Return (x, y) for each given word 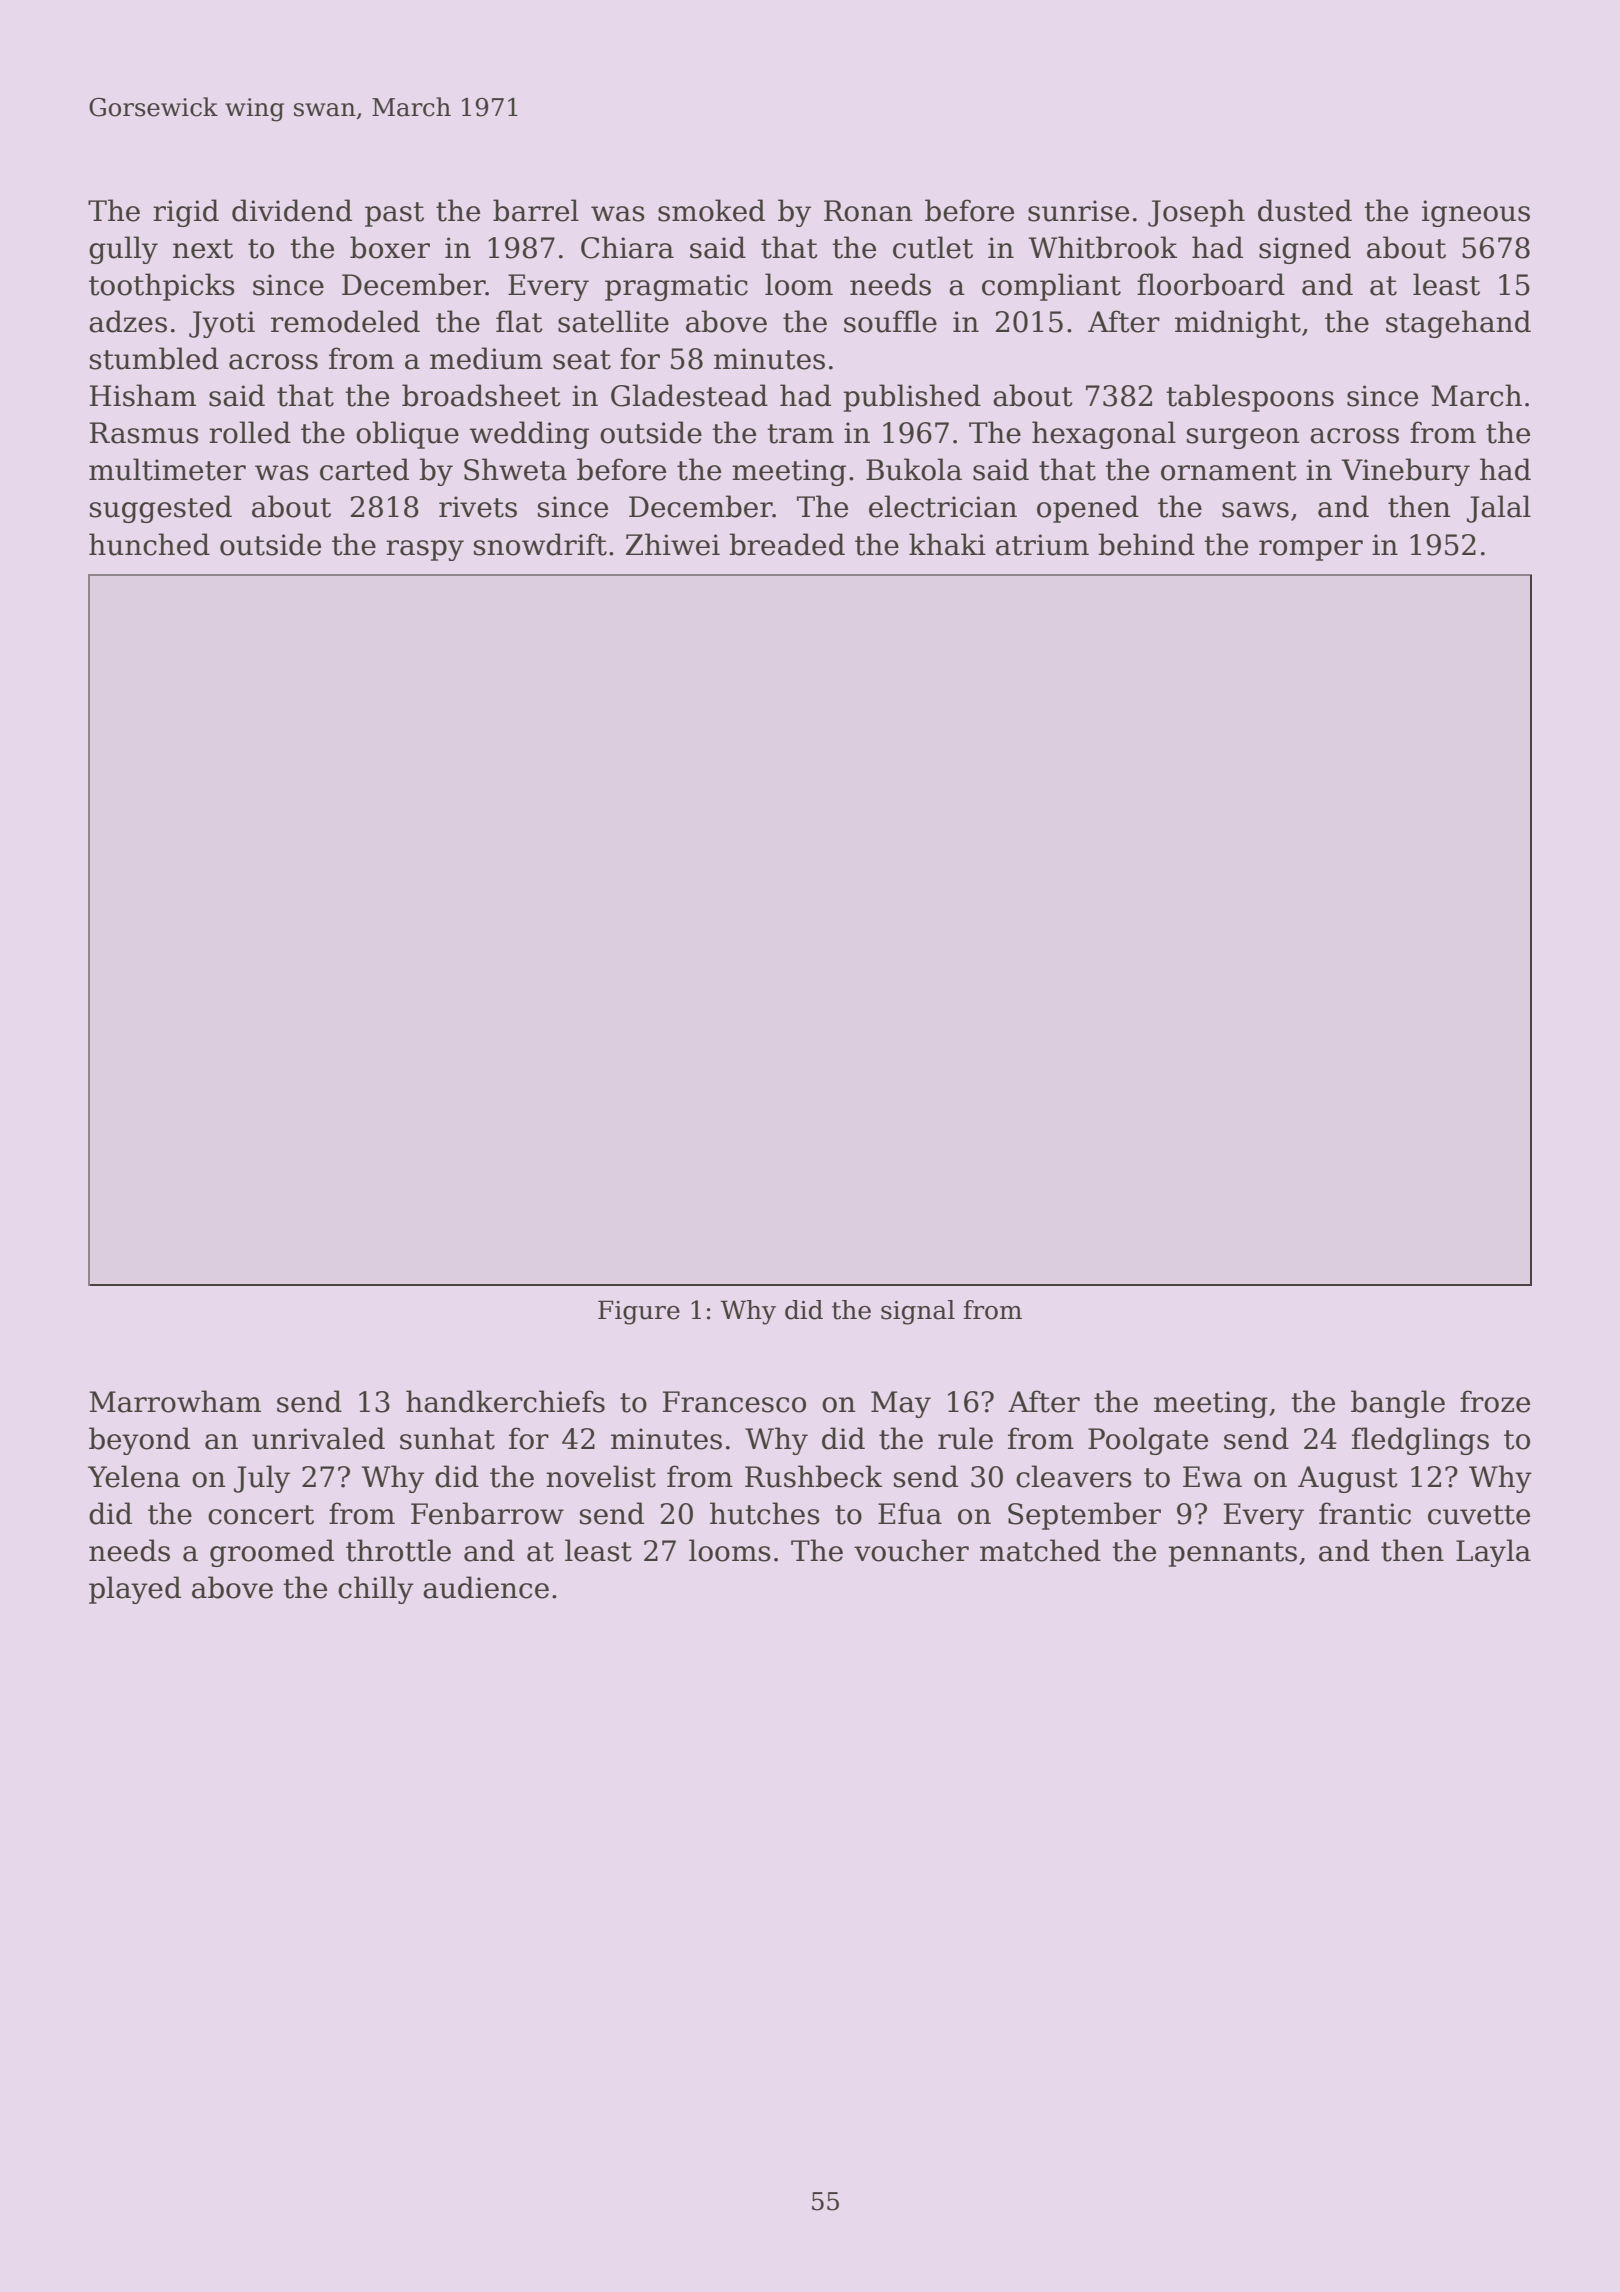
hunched (149, 544)
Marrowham (175, 1401)
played (135, 1590)
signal (918, 1312)
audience (486, 1587)
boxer (390, 247)
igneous (1476, 213)
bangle (1398, 1404)
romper (1311, 550)
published (912, 398)
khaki (947, 544)
